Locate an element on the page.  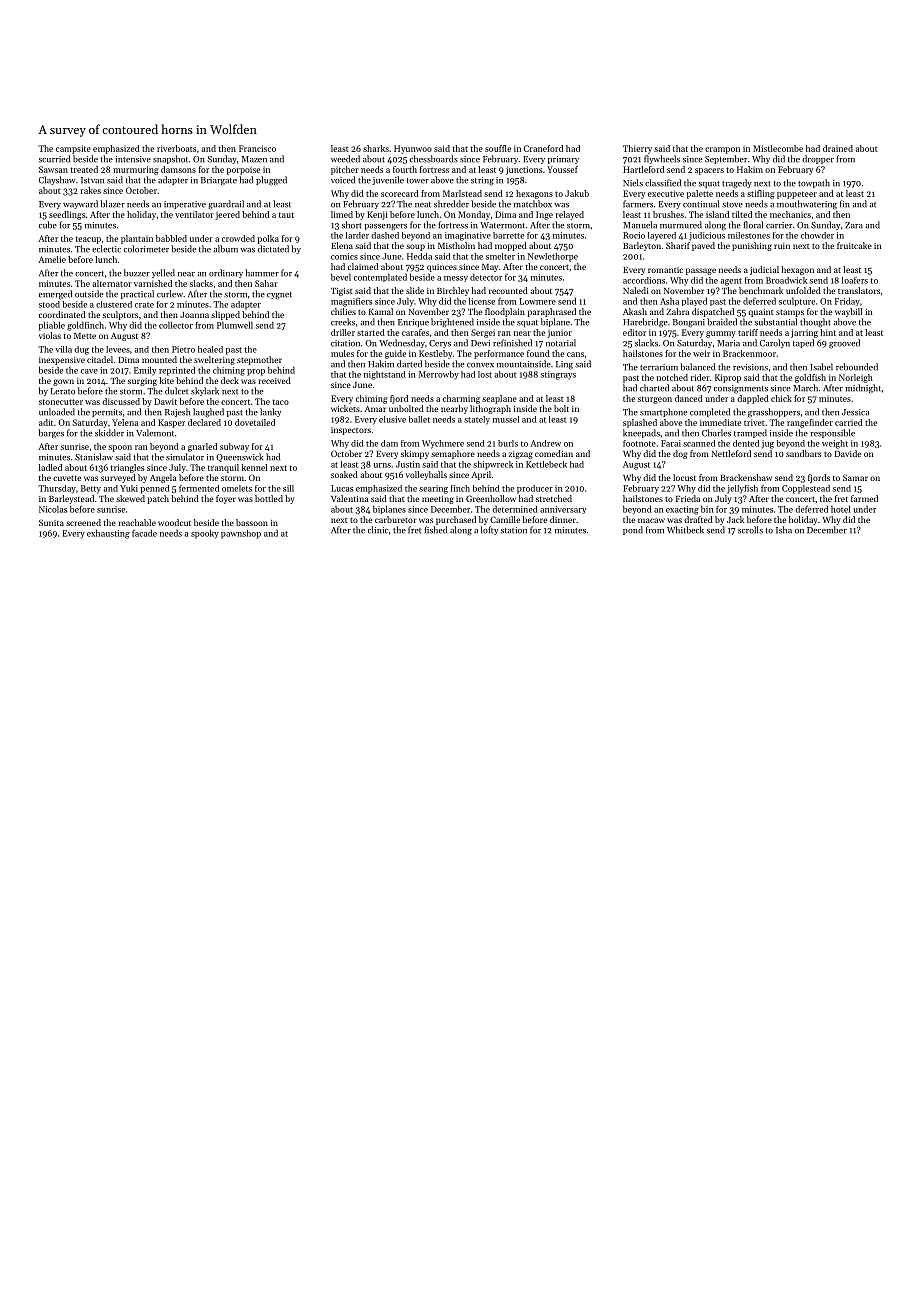
responsible is located at coordinates (832, 433).
